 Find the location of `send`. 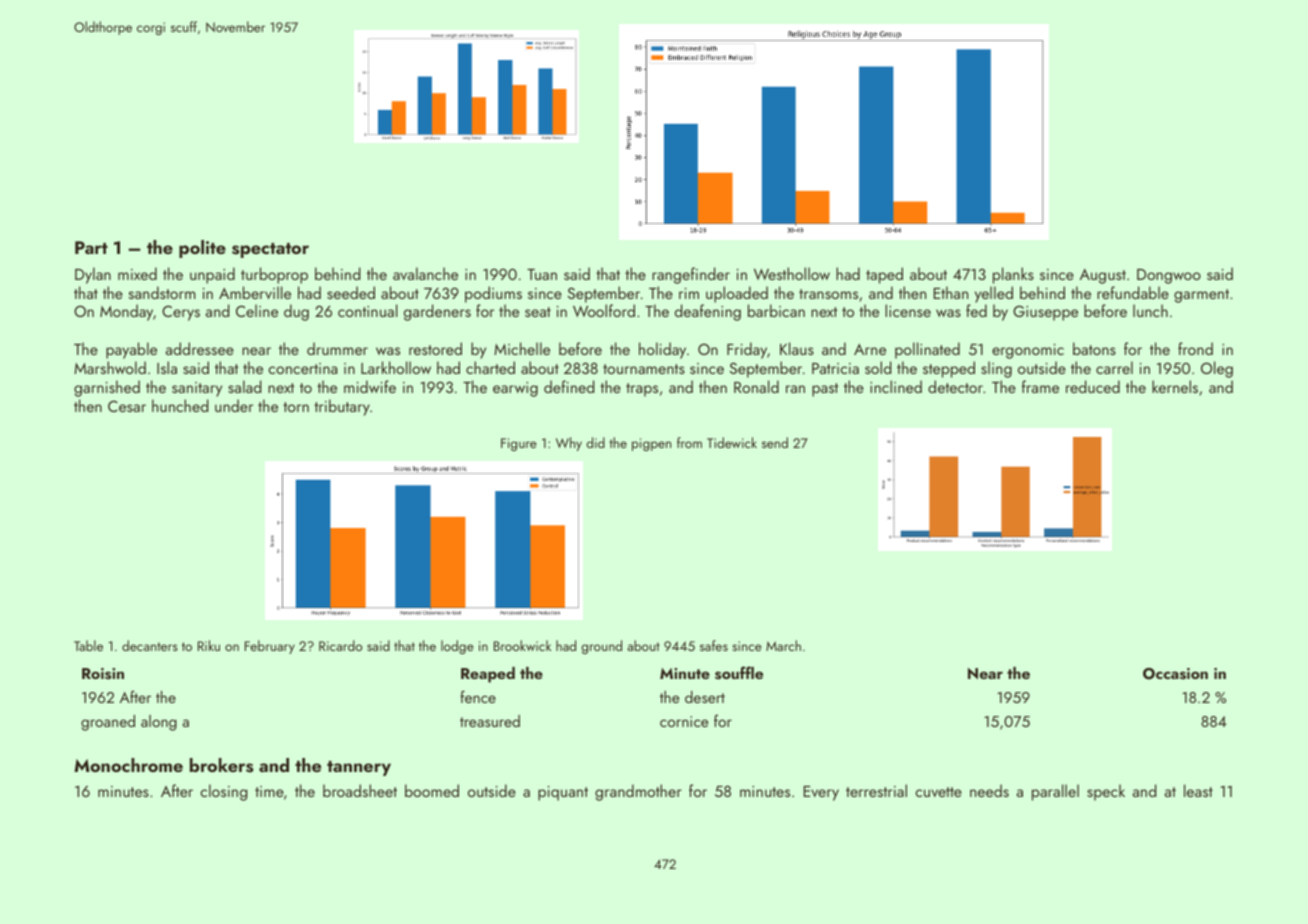

send is located at coordinates (775, 442).
